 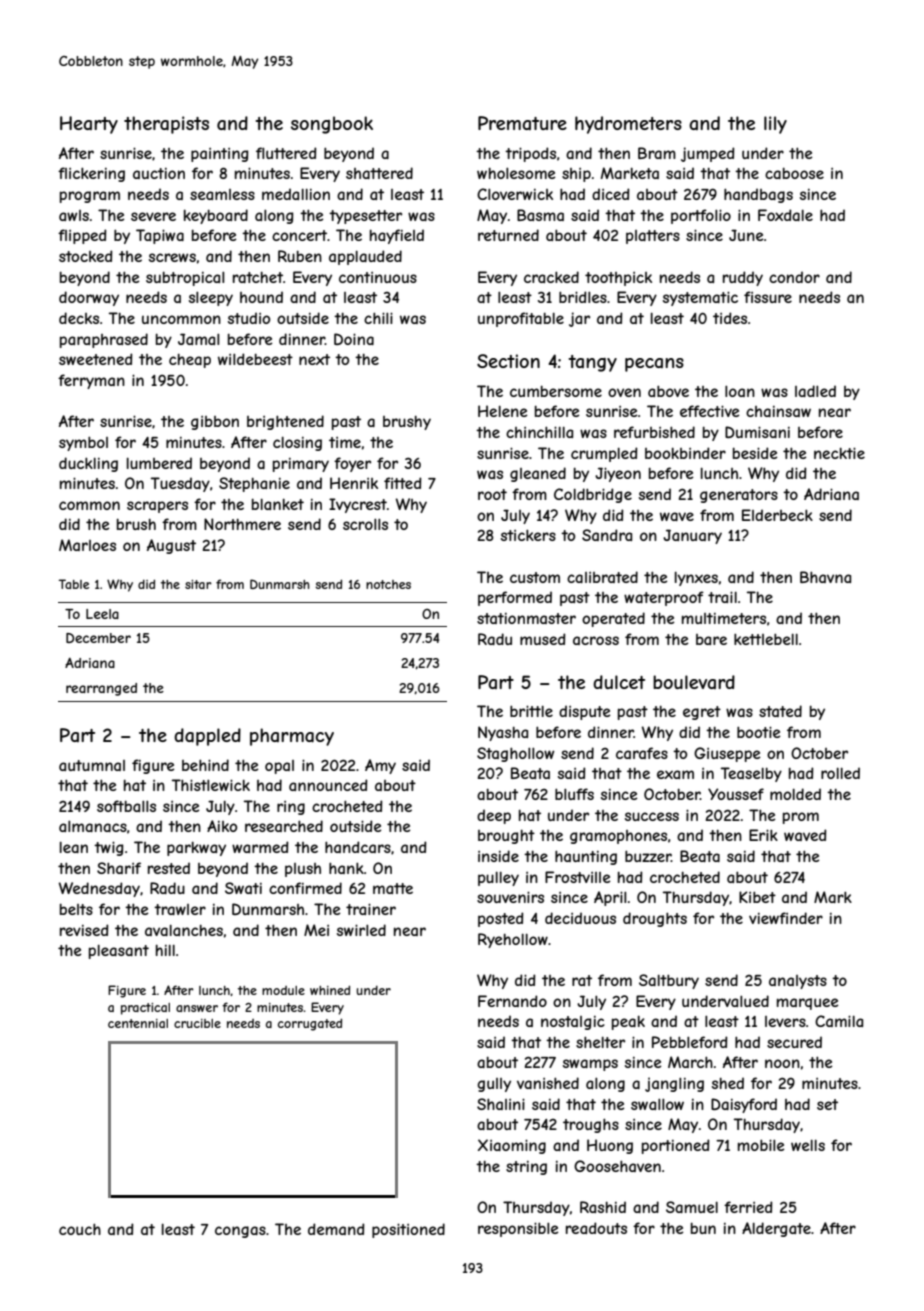 What do you see at coordinates (618, 474) in the screenshot?
I see `Jiyeon` at bounding box center [618, 474].
